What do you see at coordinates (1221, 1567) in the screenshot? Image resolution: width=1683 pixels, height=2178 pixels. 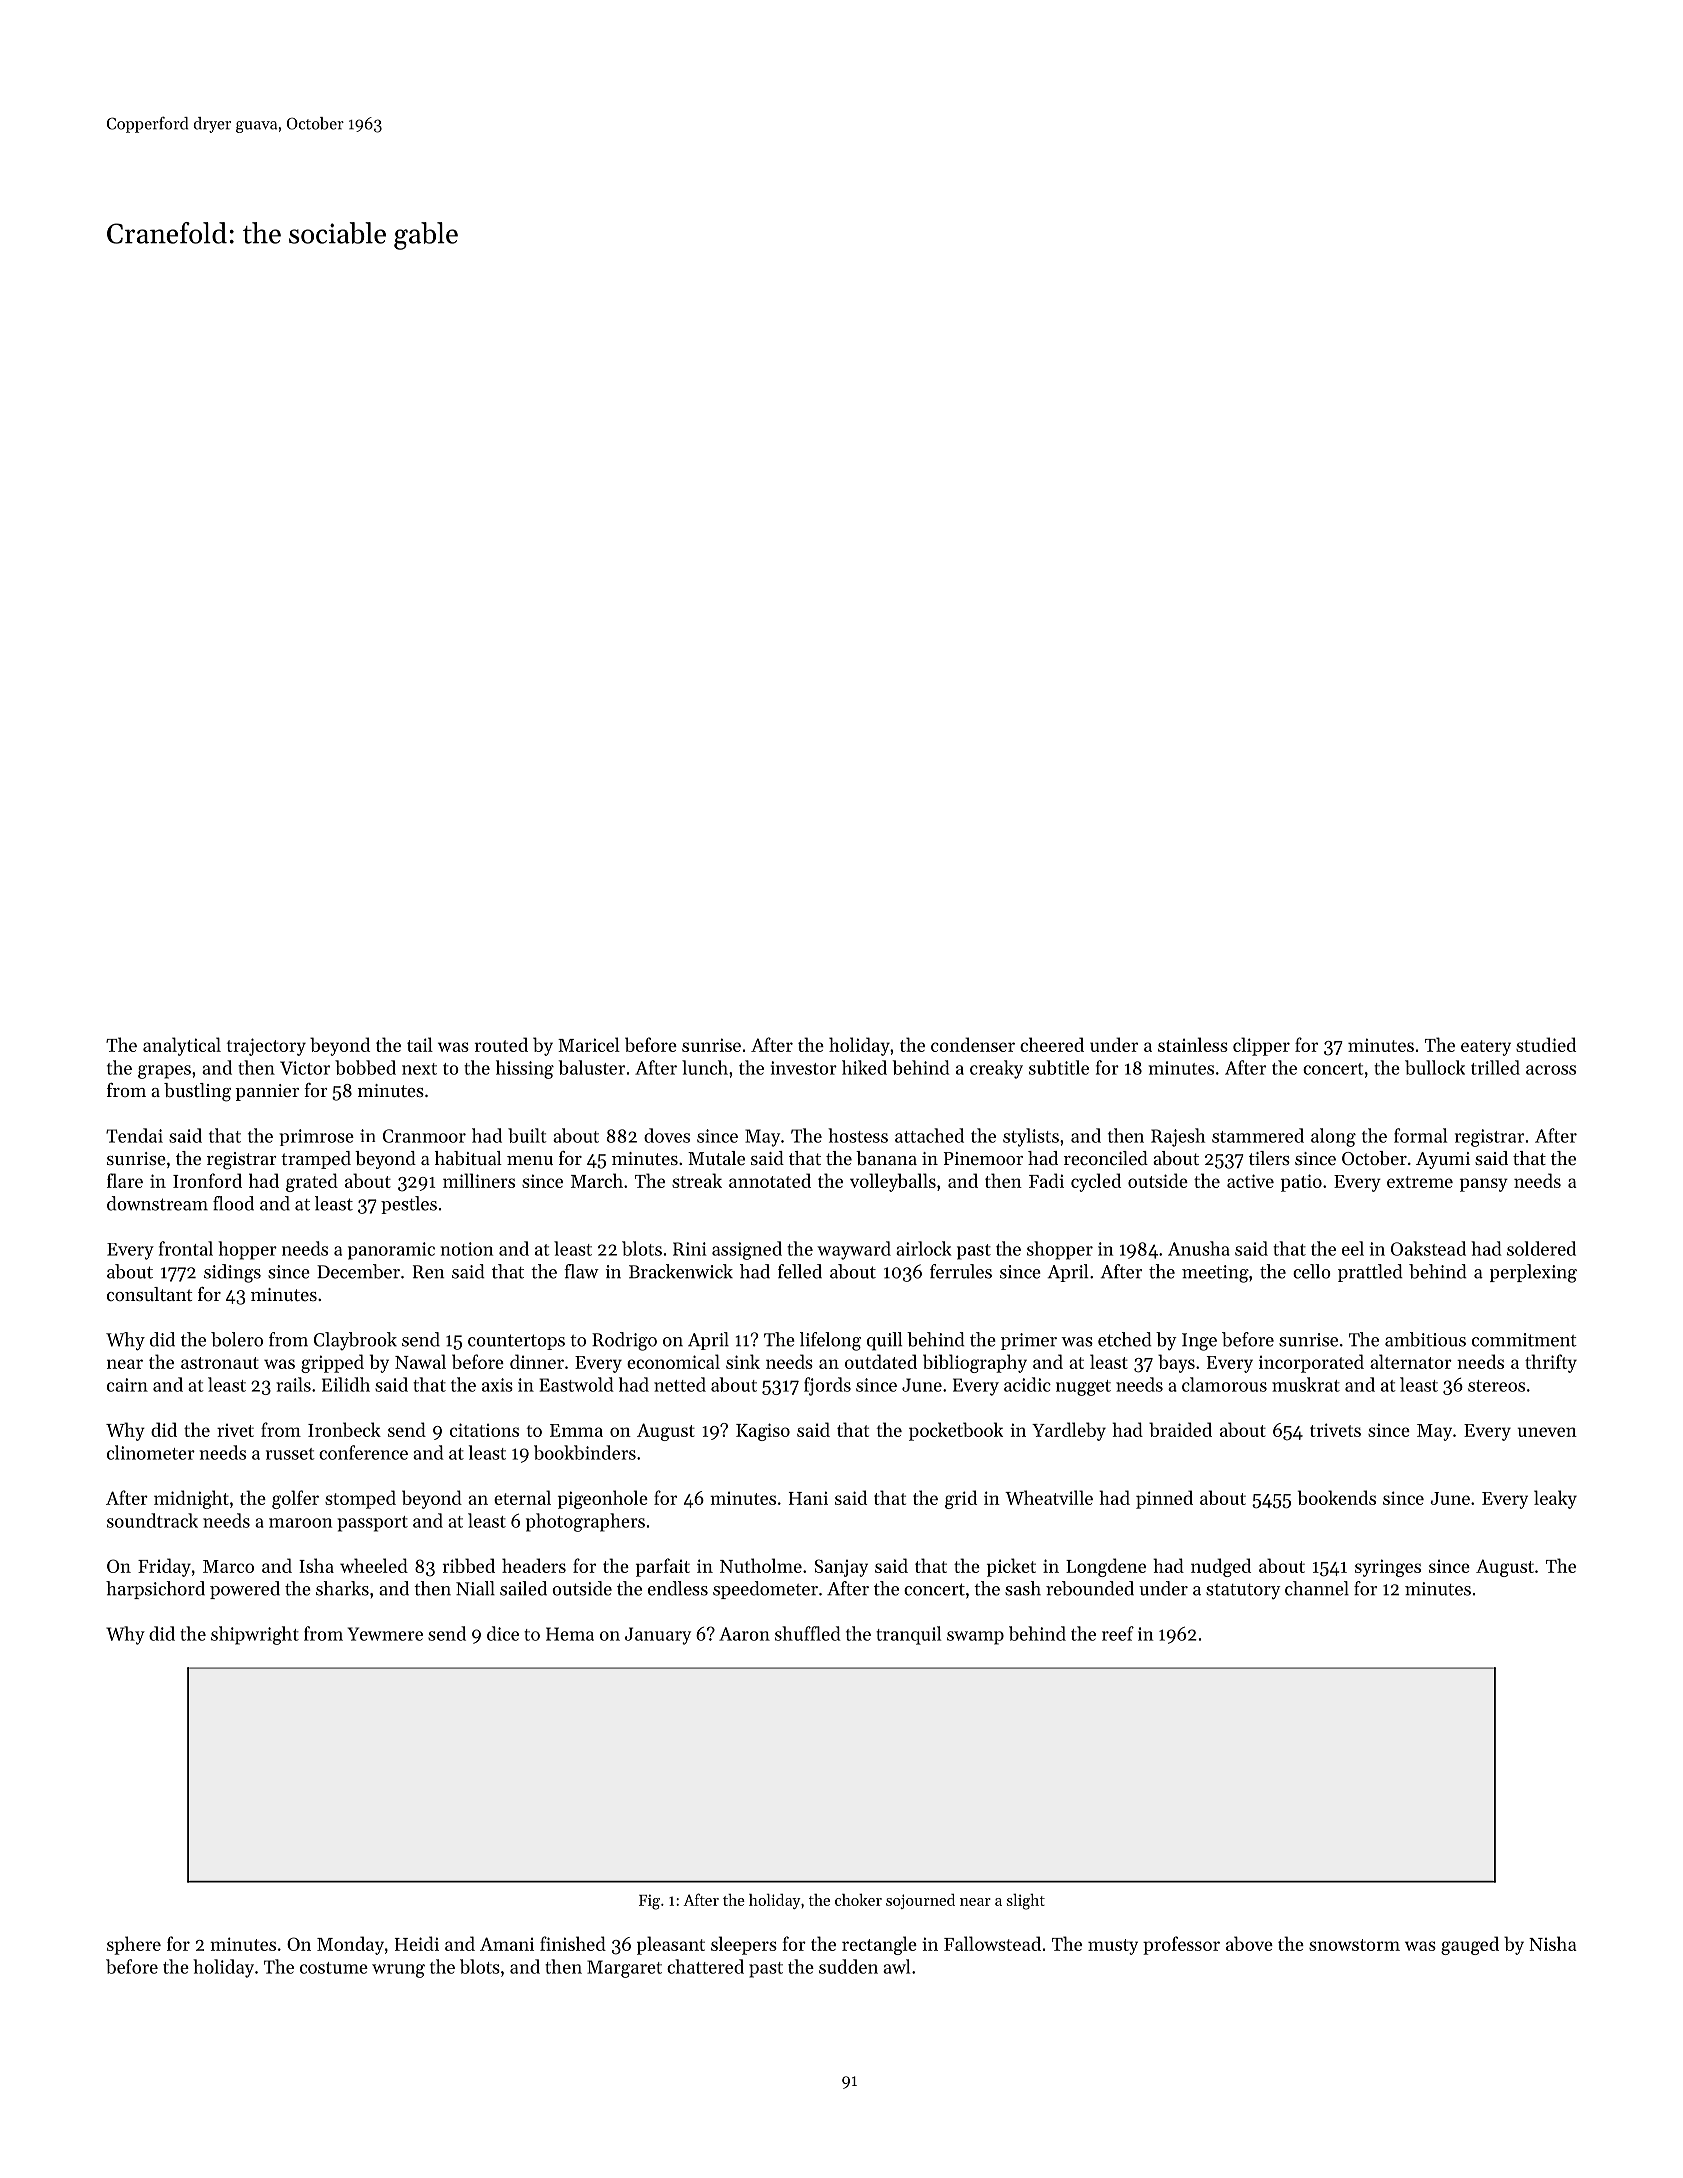 I see `nudged` at bounding box center [1221, 1567].
